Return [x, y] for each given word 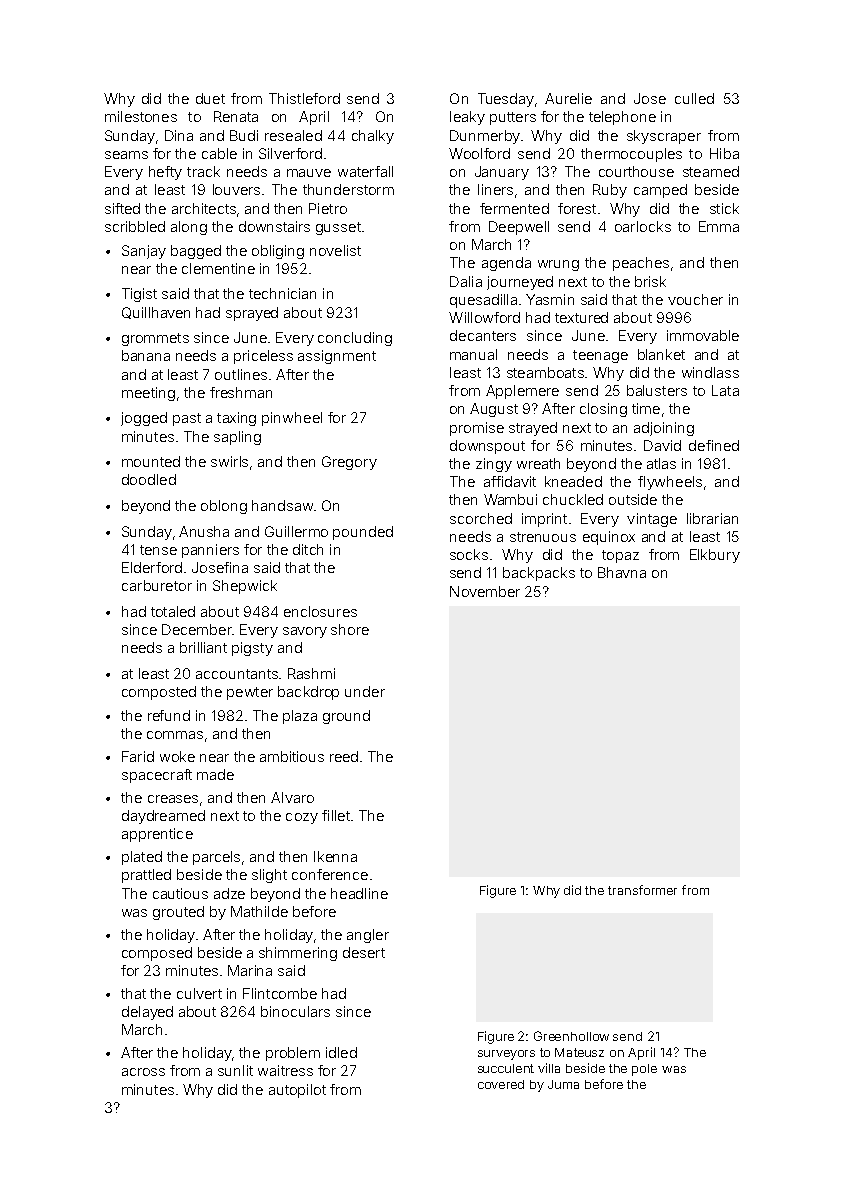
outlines [241, 374]
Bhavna [622, 572]
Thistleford [304, 98]
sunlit [235, 1070]
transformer [642, 890]
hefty [165, 173]
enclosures [320, 611]
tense [158, 550]
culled [694, 98]
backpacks [539, 574]
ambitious [292, 756]
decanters [483, 335]
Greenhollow [571, 1036]
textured [581, 317]
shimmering [298, 954]
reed [344, 756]
